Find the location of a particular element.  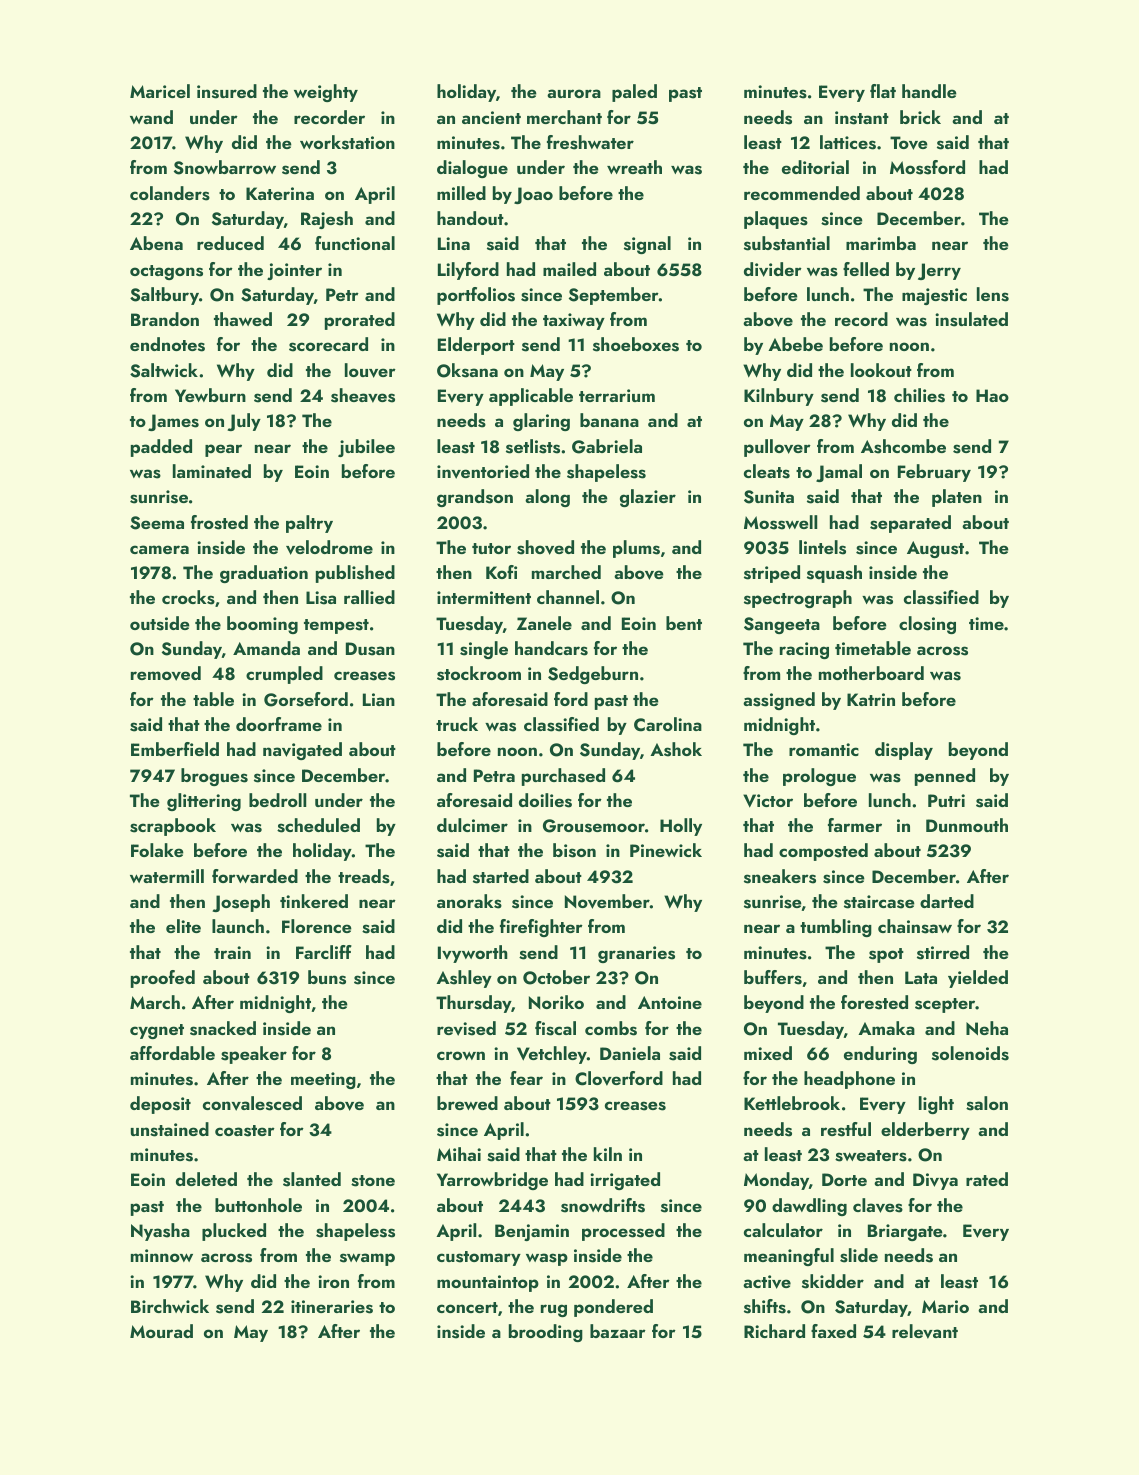

glittering is located at coordinates (204, 802).
